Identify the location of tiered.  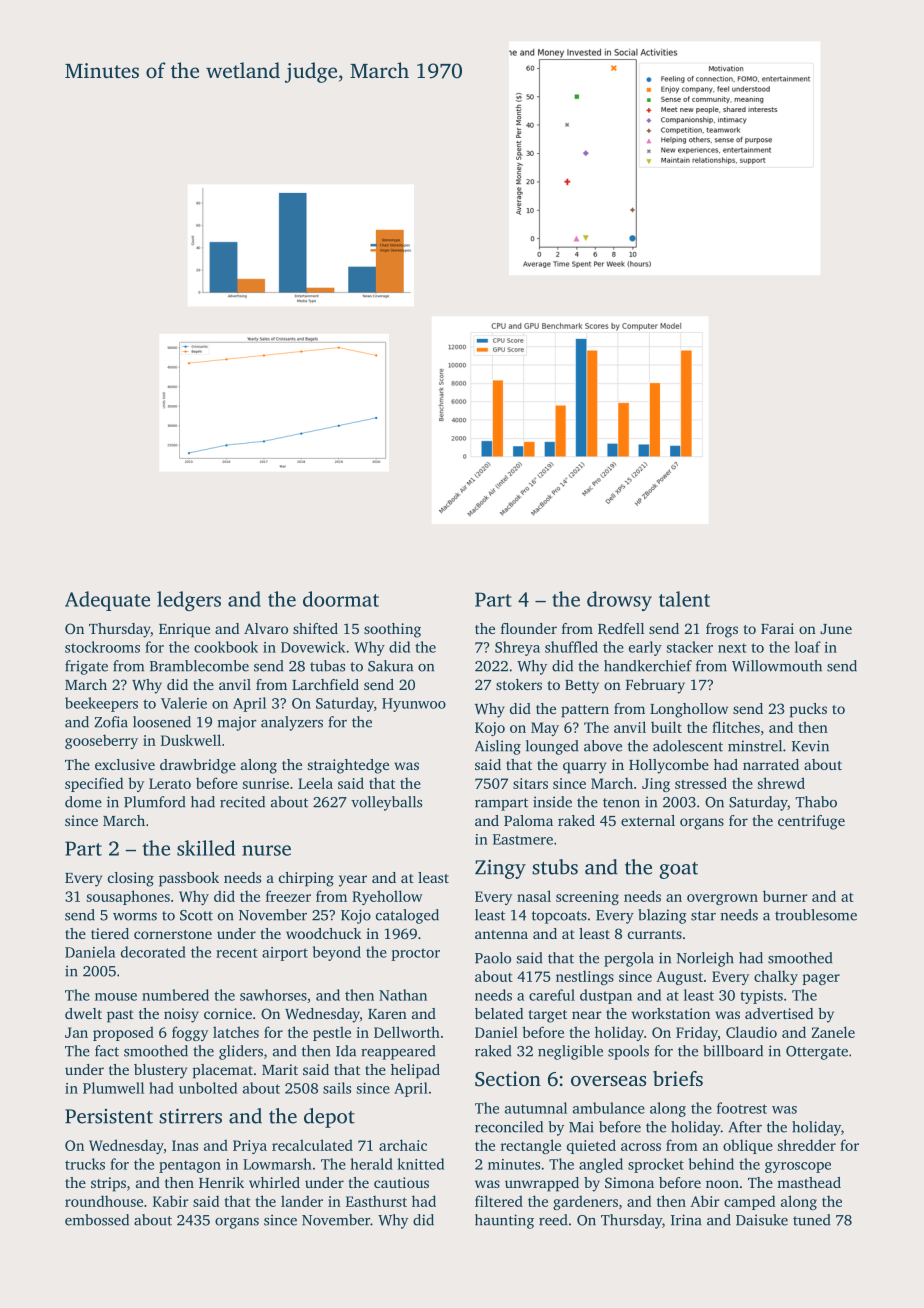
(110, 933).
